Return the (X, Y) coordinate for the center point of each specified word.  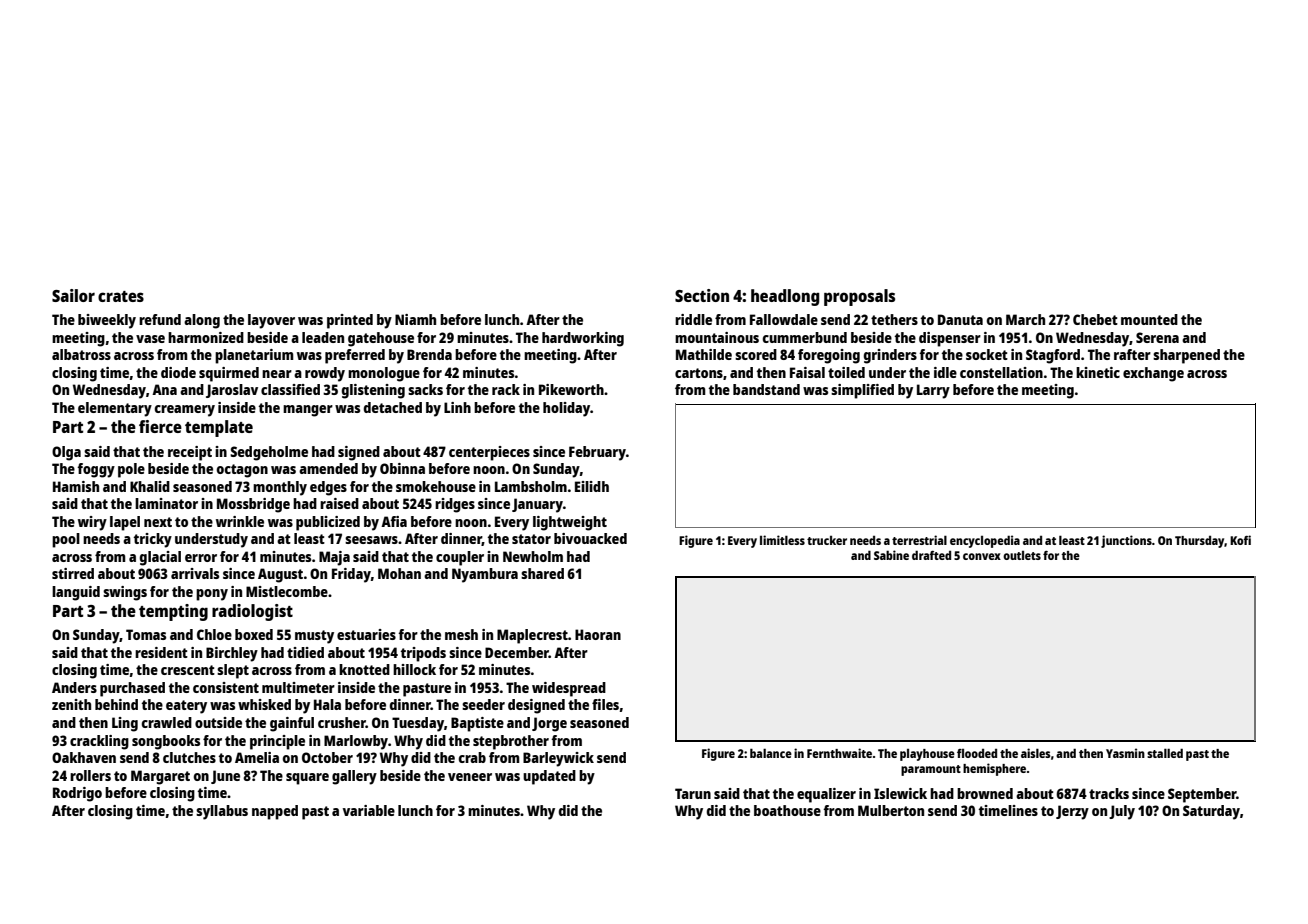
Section (702, 295)
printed (350, 321)
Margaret (160, 777)
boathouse (787, 810)
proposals (859, 297)
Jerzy (1072, 812)
